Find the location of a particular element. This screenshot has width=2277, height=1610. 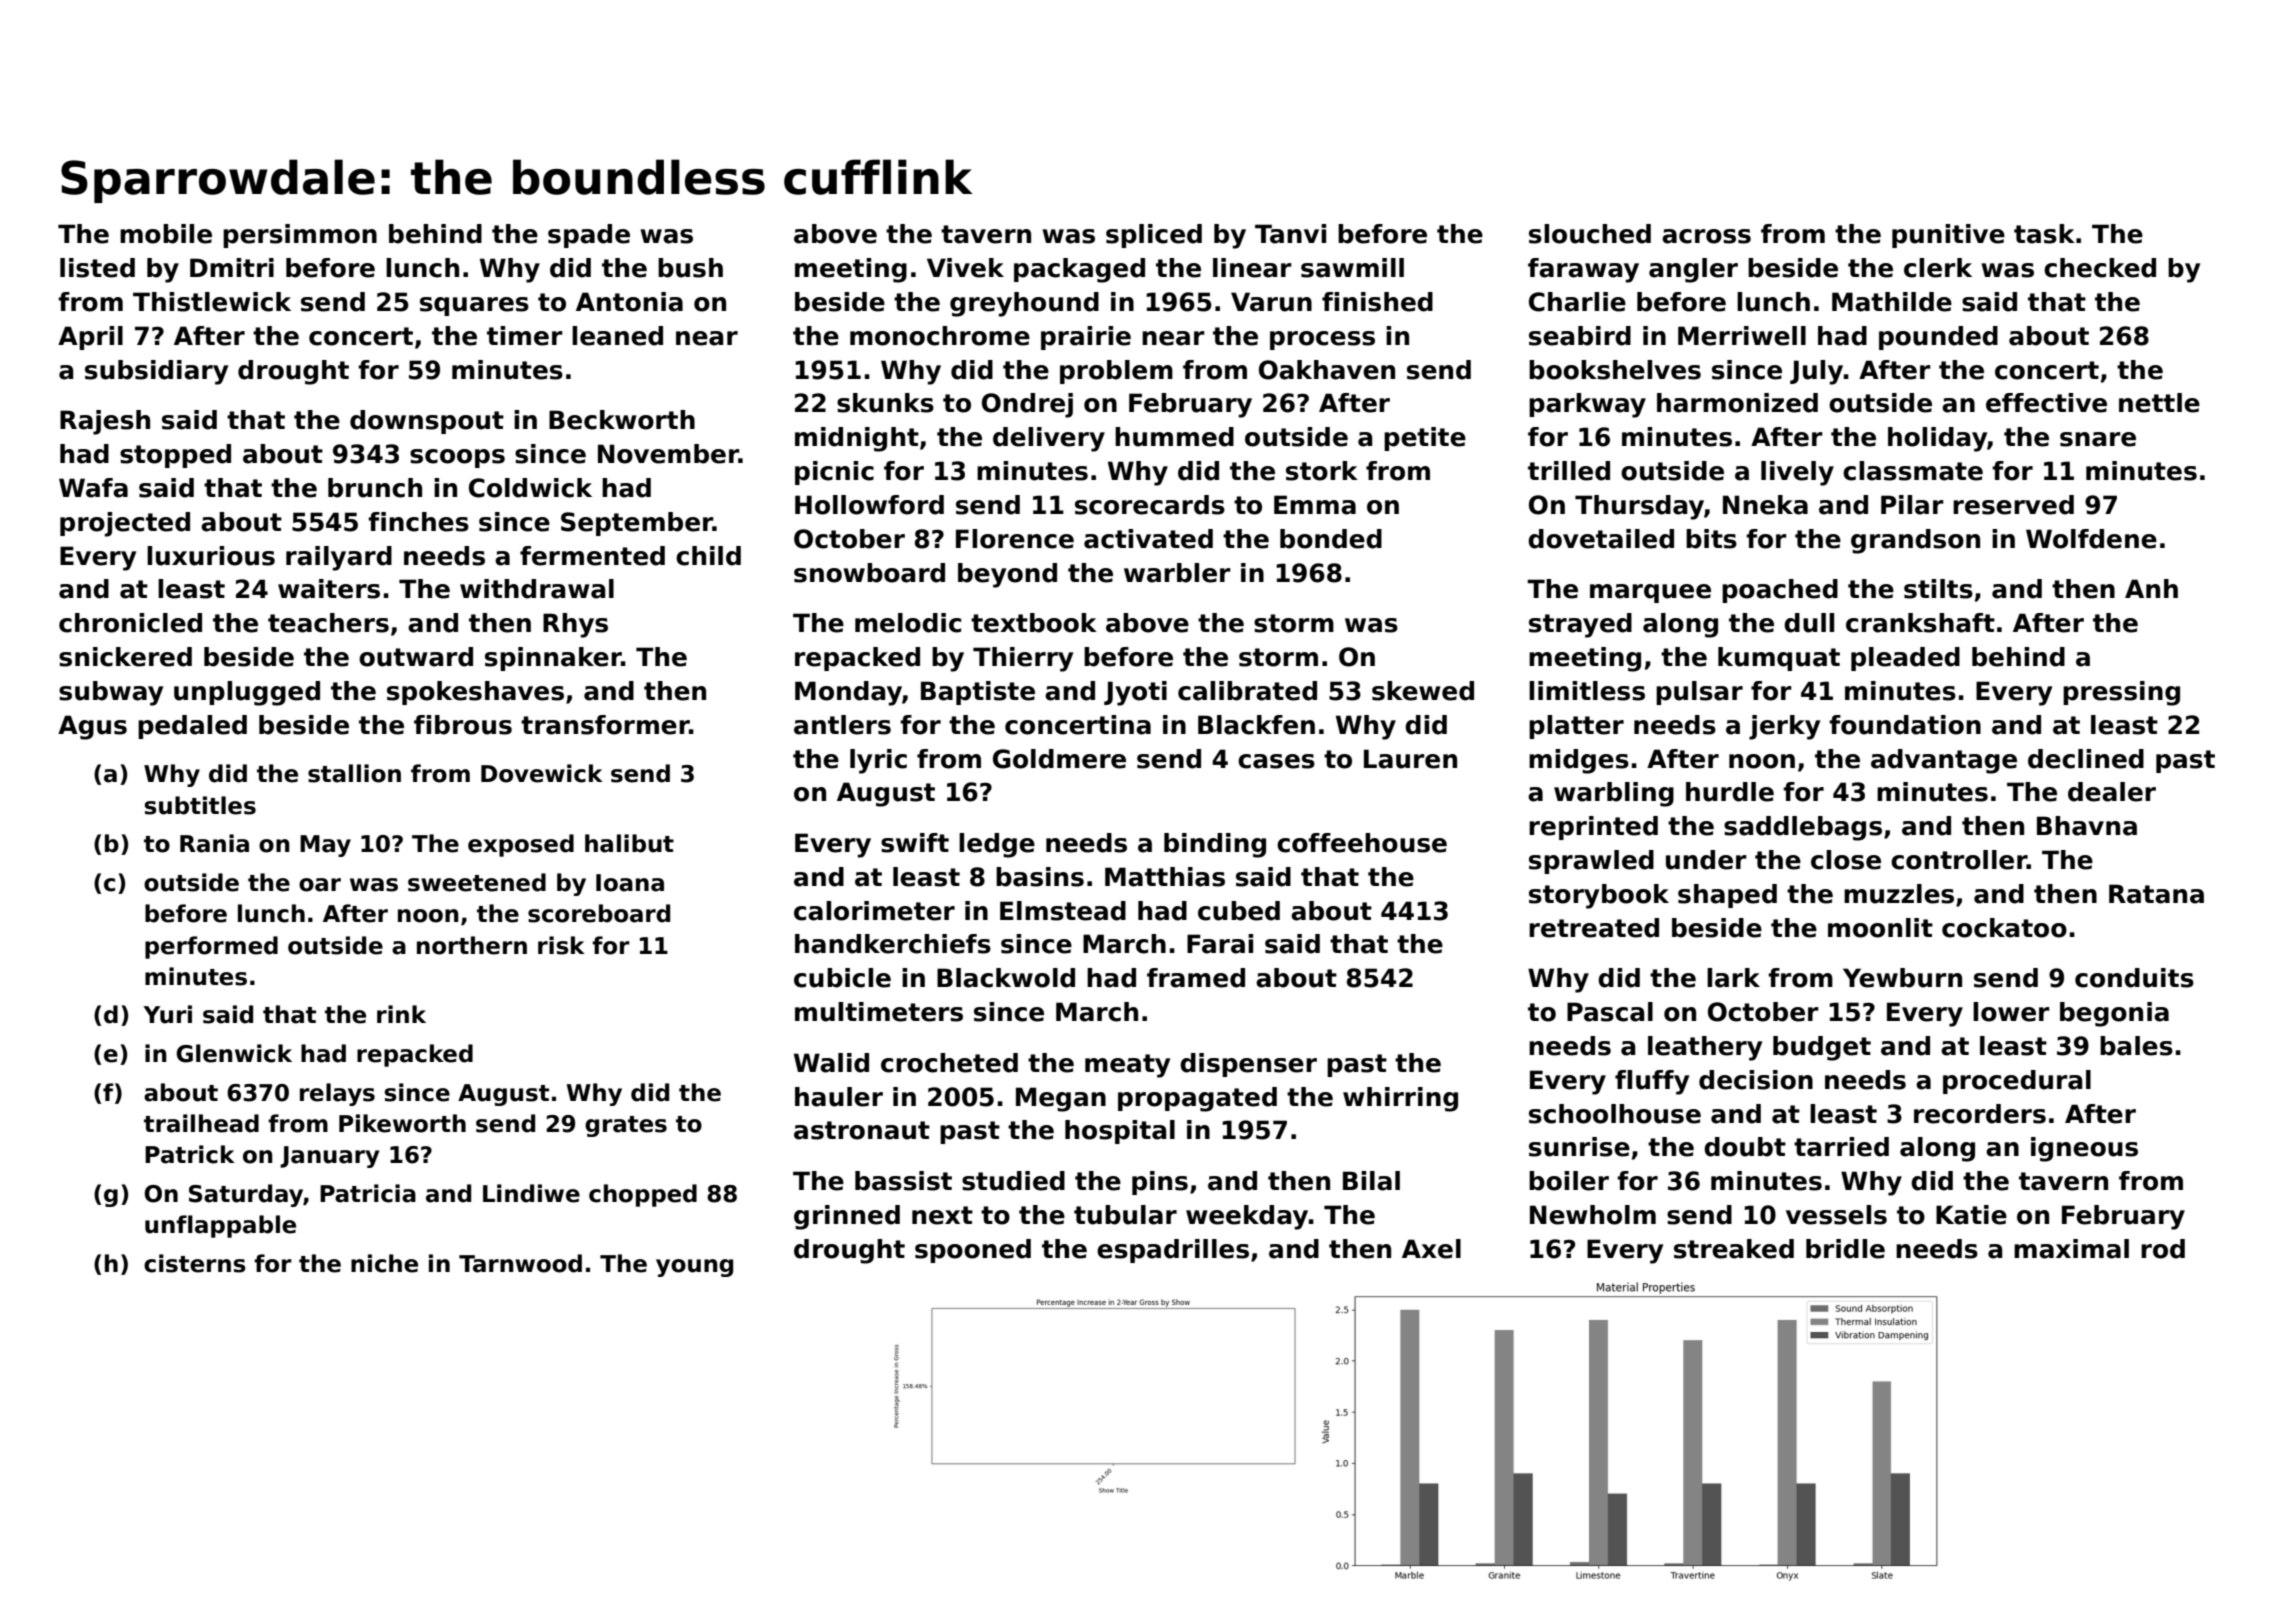

shaped is located at coordinates (1727, 896).
